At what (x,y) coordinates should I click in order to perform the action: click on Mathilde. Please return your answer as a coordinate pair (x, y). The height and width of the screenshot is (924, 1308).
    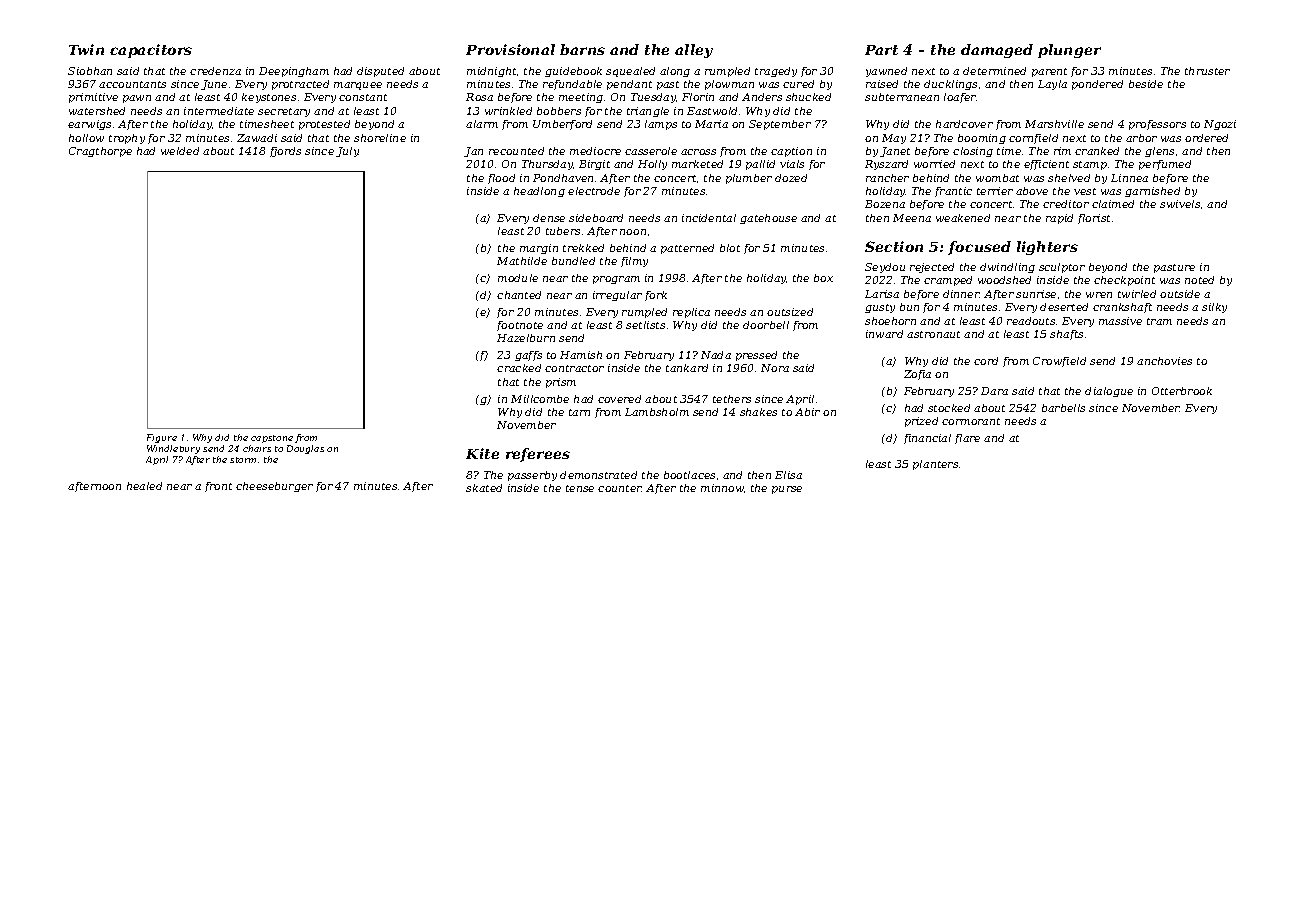
    Looking at the image, I should click on (522, 261).
